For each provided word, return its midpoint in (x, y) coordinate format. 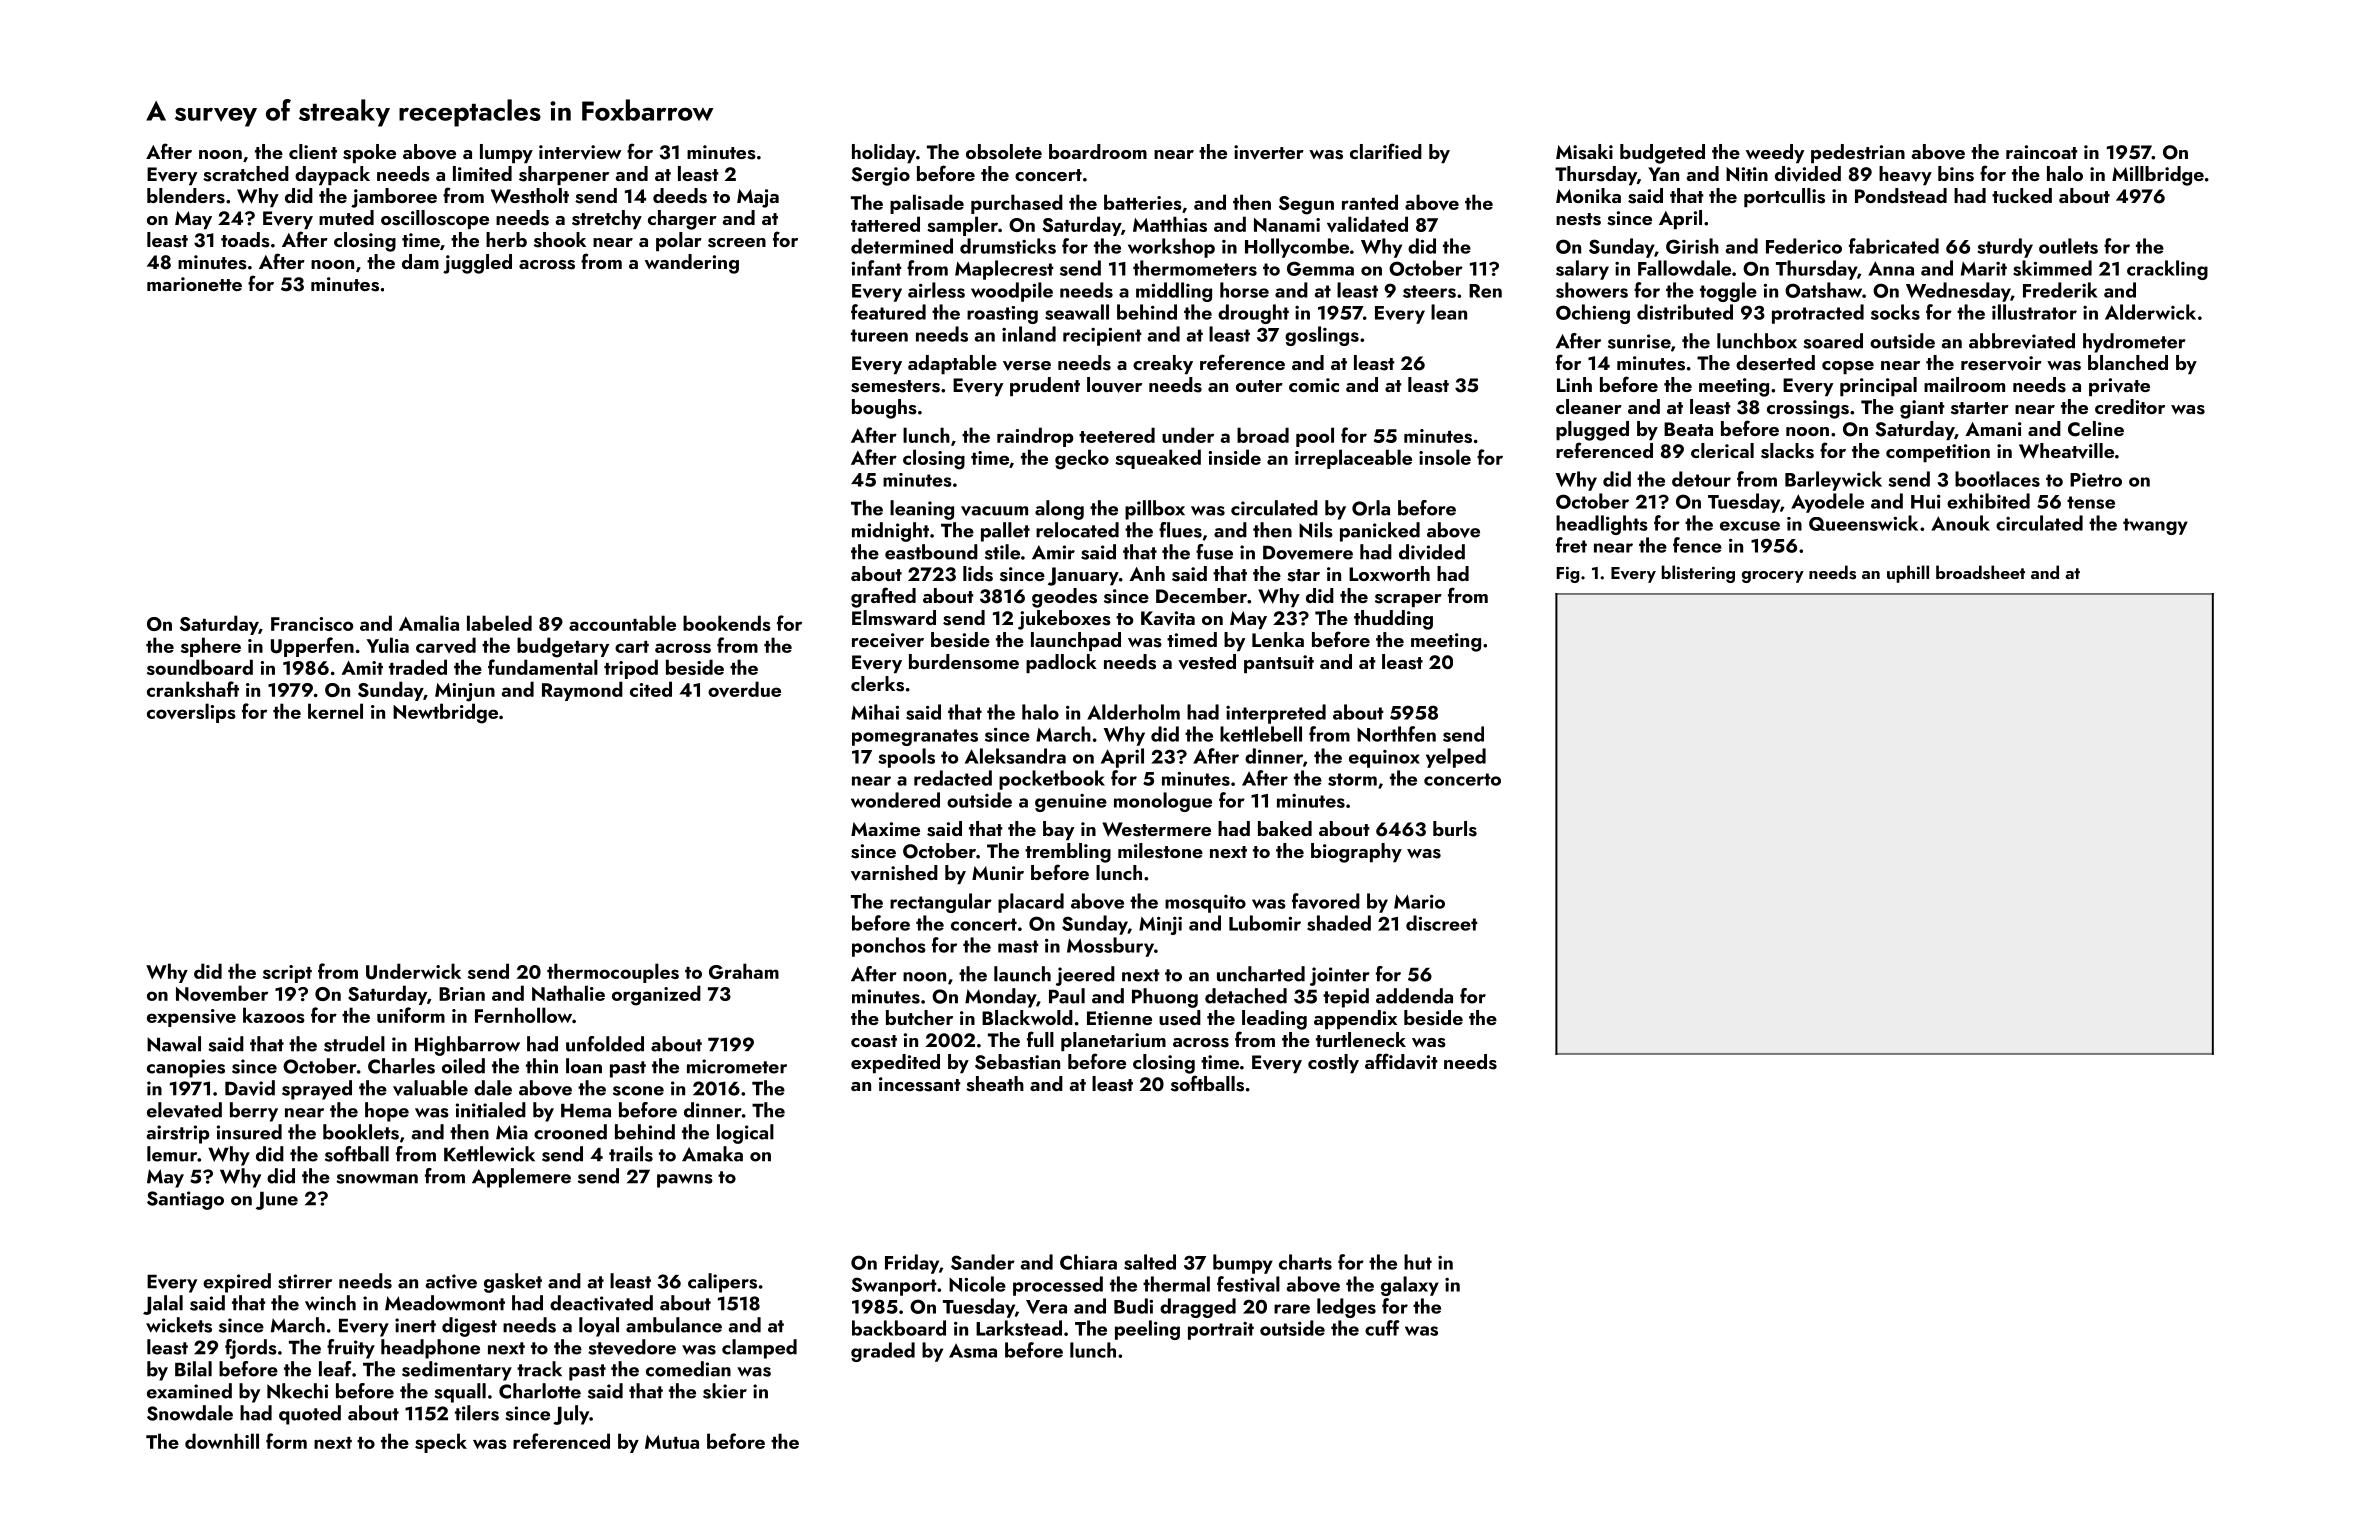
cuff (1382, 1328)
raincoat (2042, 152)
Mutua (672, 1442)
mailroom (1964, 384)
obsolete (1004, 152)
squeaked (1158, 459)
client (313, 151)
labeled (499, 623)
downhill (222, 1441)
